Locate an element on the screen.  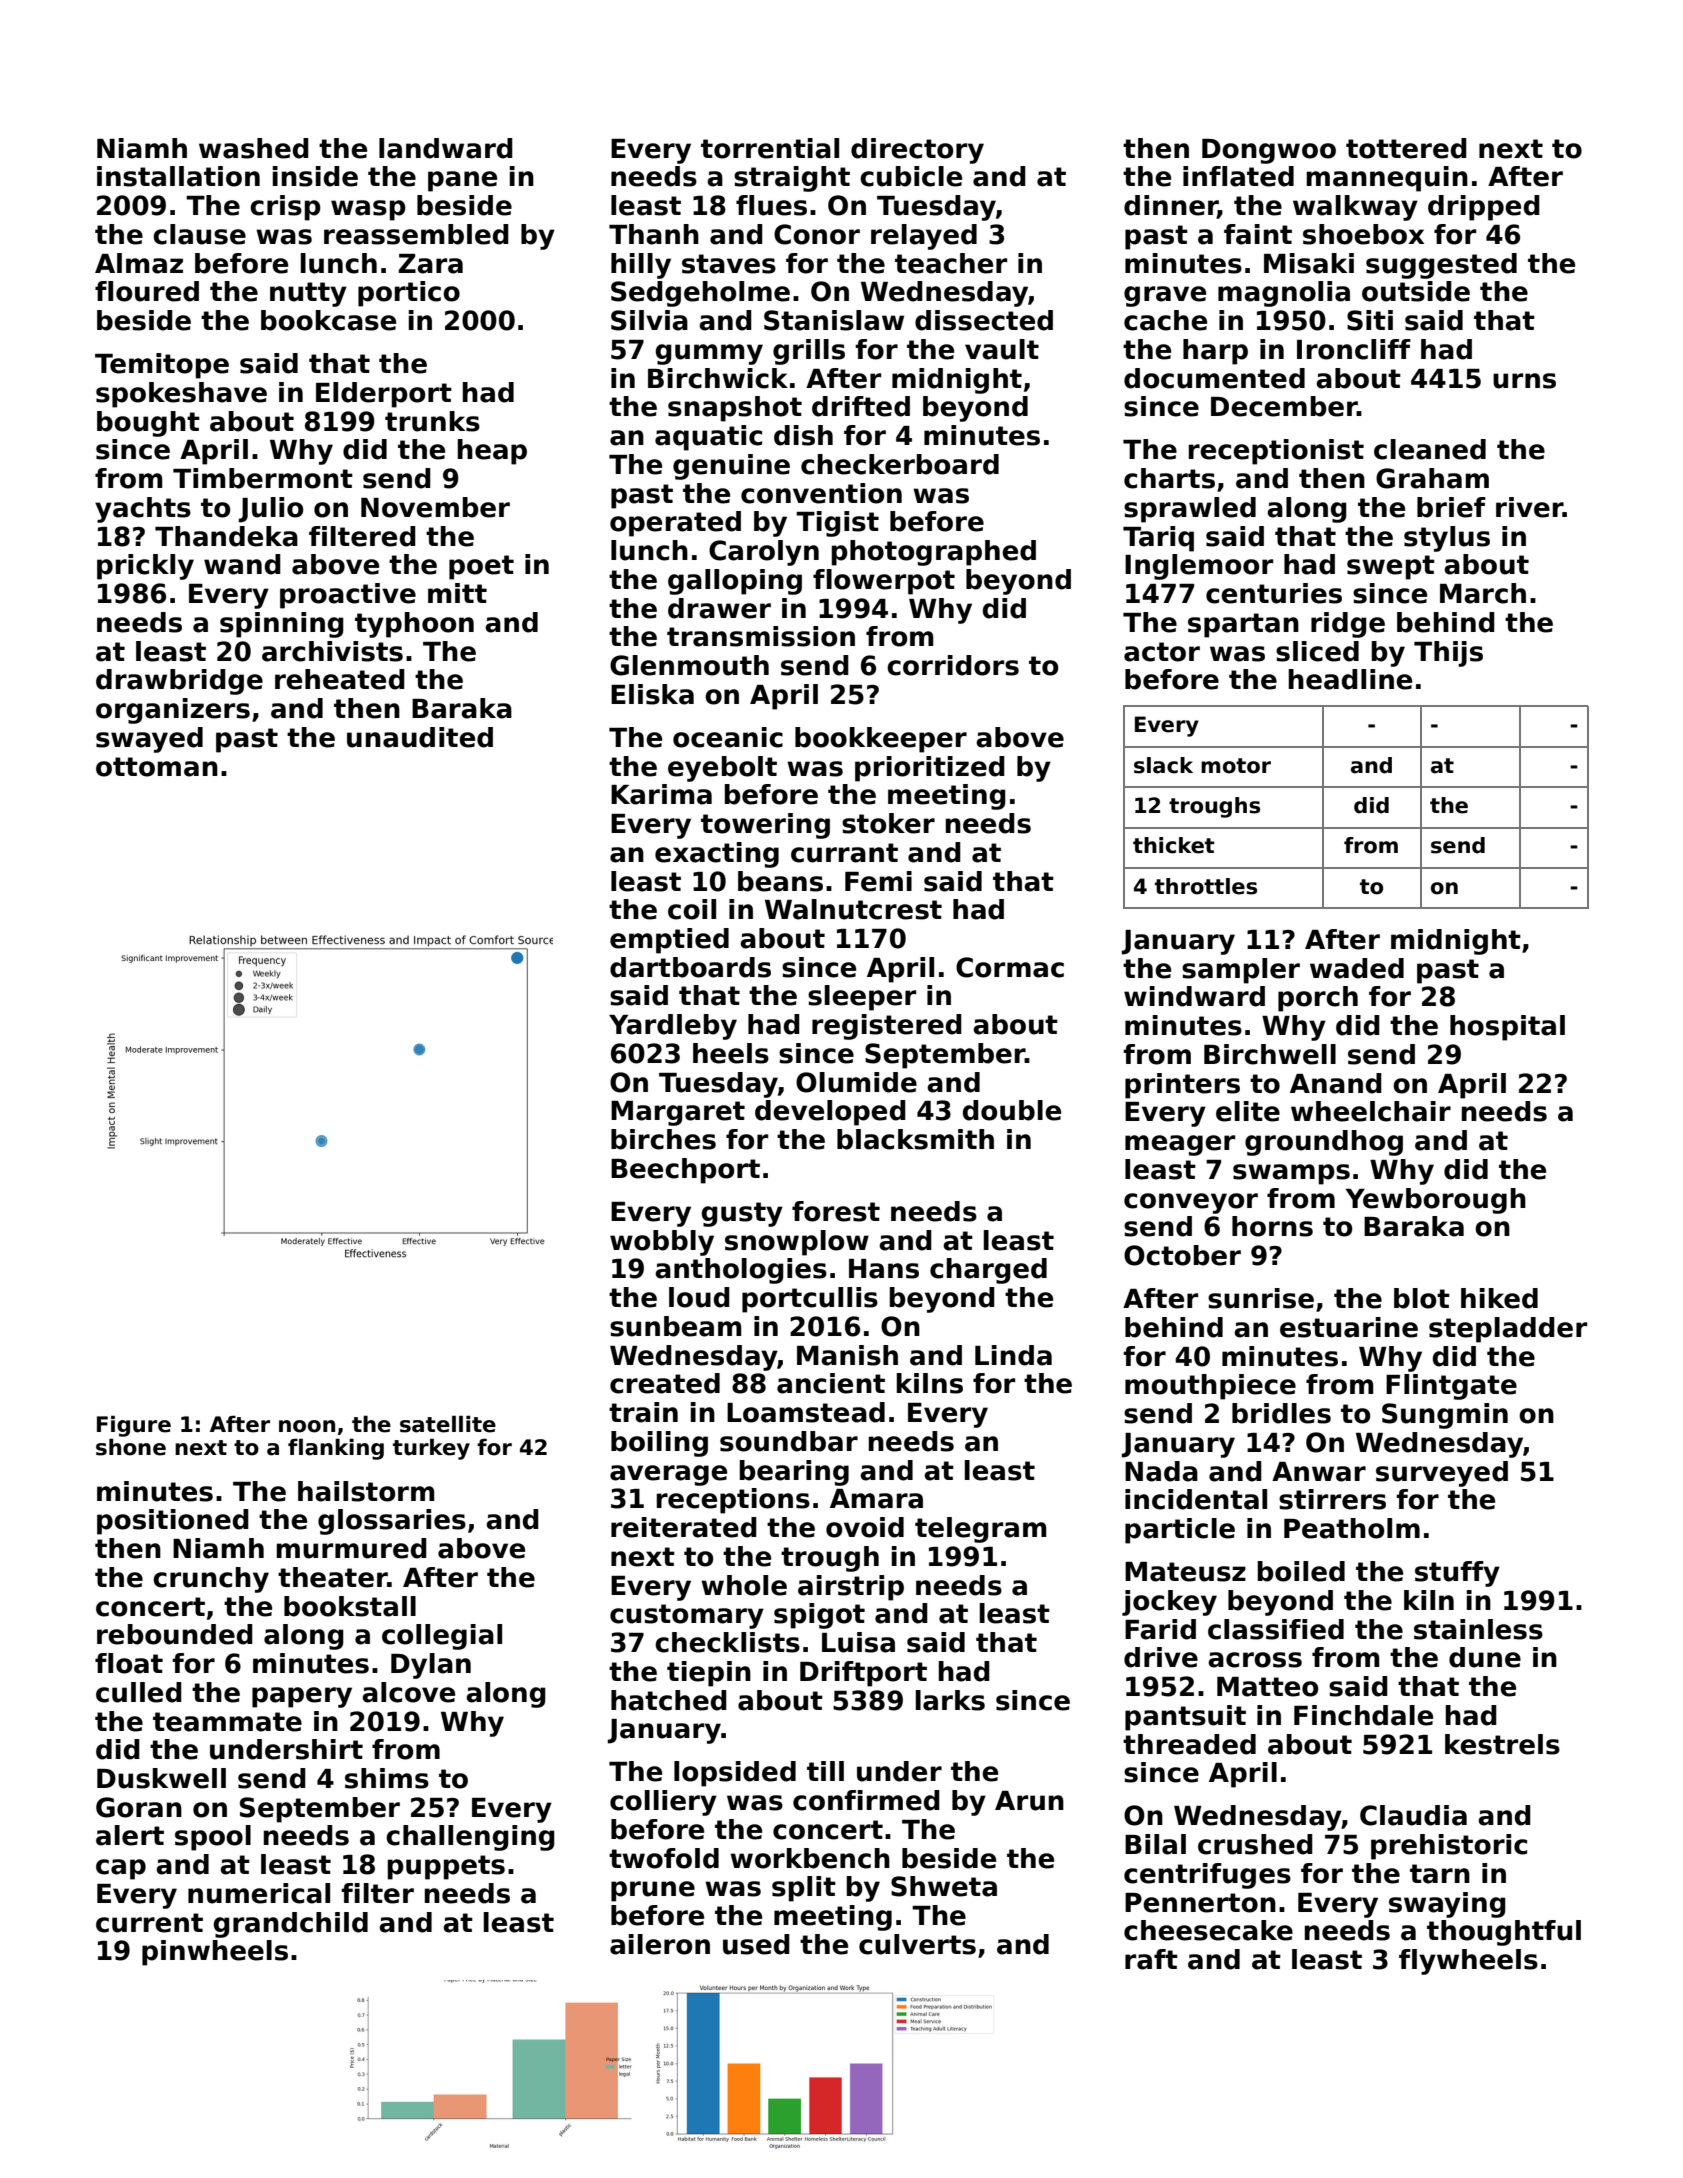
particle is located at coordinates (1180, 1531).
